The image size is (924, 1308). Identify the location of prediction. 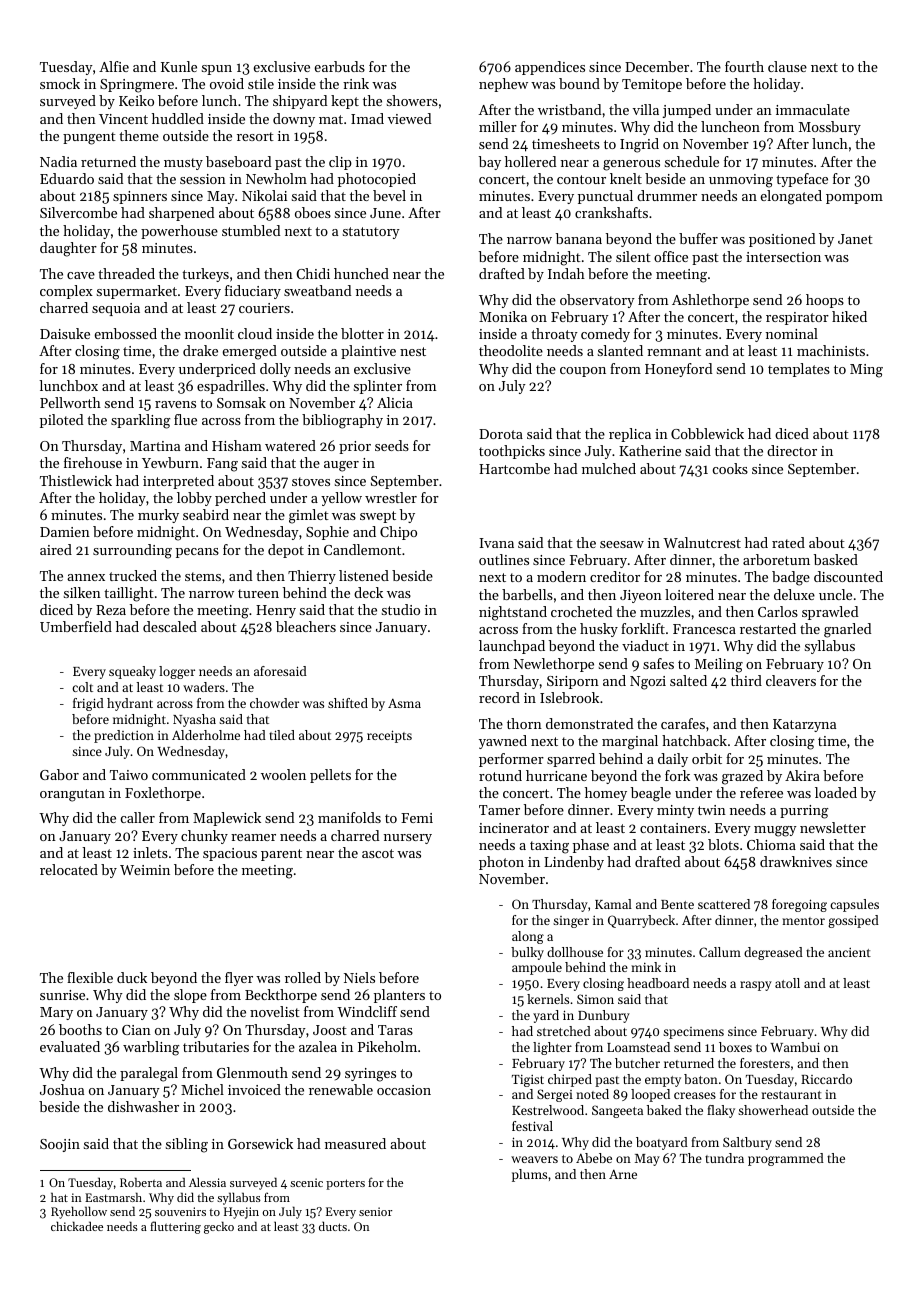
(124, 736).
